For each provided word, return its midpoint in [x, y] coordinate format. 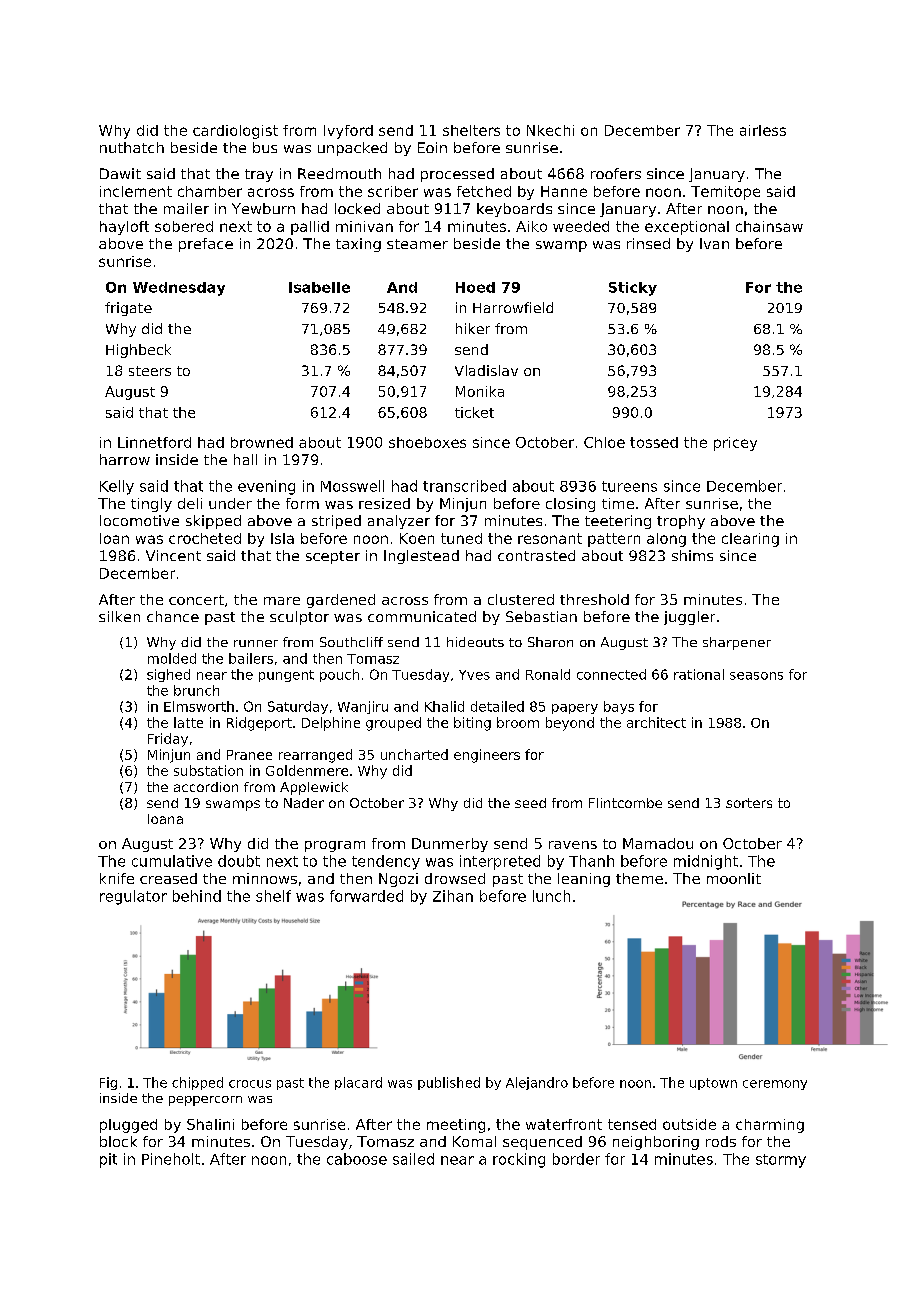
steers [150, 371]
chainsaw [769, 226]
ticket [474, 412]
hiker [473, 328]
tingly [151, 505]
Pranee [249, 755]
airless [763, 130]
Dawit [120, 173]
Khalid [444, 706]
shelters [471, 130]
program [335, 846]
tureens [629, 486]
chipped [197, 1083]
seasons [756, 676]
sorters [749, 803]
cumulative [172, 861]
